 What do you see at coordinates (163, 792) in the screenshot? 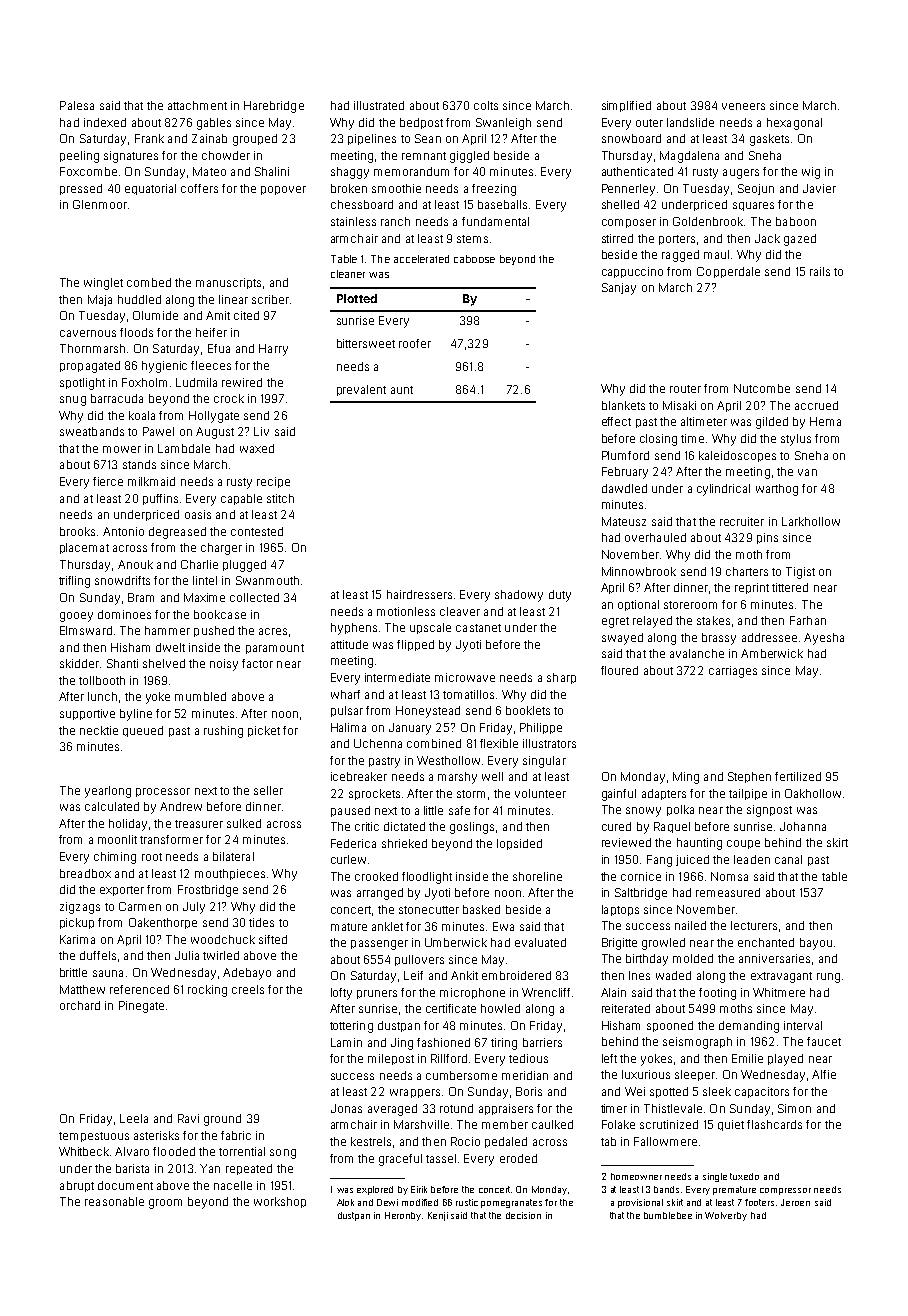
I see `processor` at bounding box center [163, 792].
